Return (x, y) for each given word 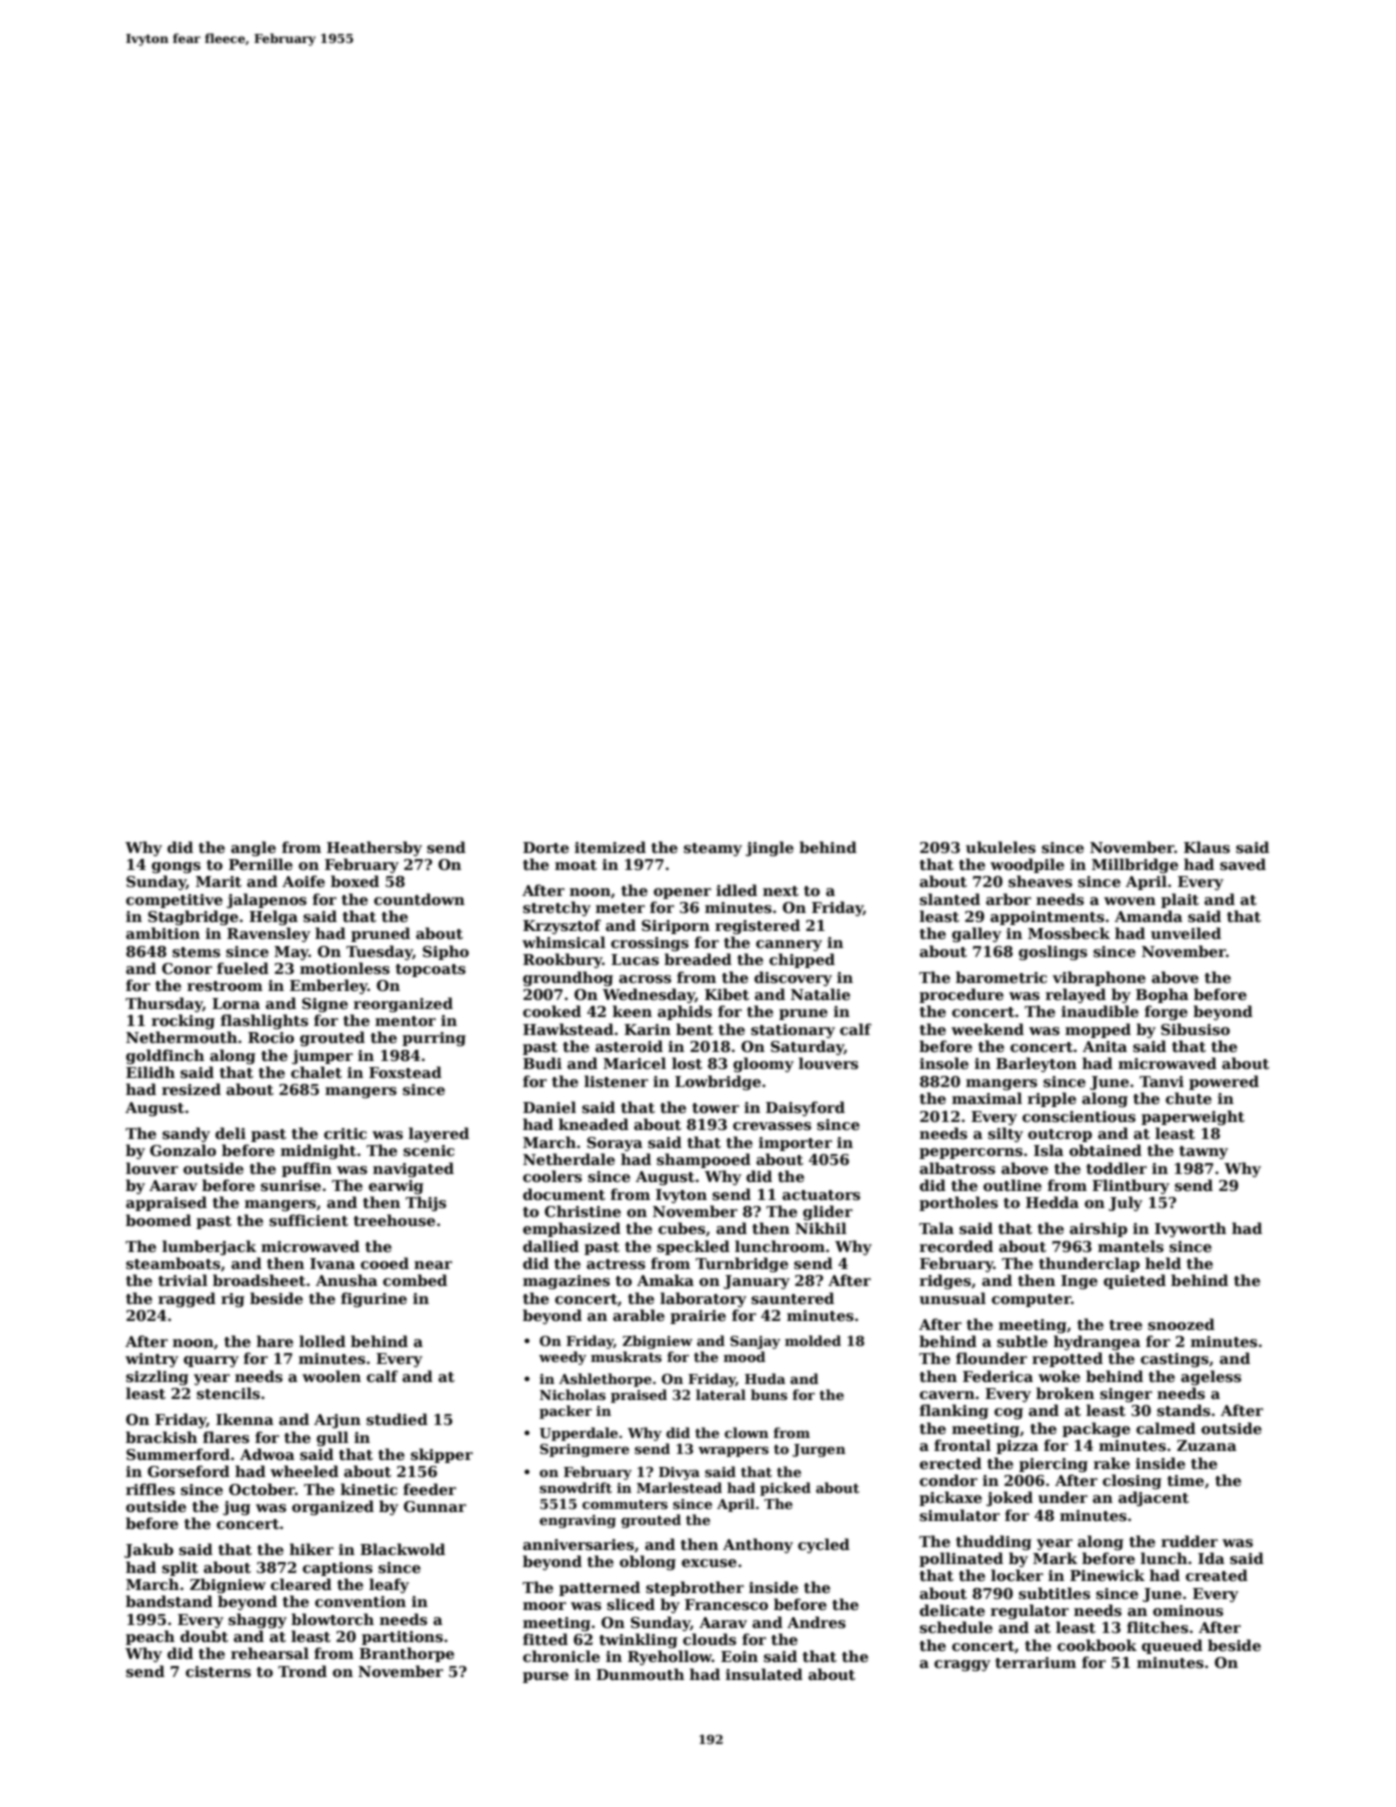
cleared (301, 1584)
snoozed (1181, 1324)
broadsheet (259, 1280)
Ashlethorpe (605, 1380)
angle (253, 849)
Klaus (1207, 847)
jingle (770, 849)
